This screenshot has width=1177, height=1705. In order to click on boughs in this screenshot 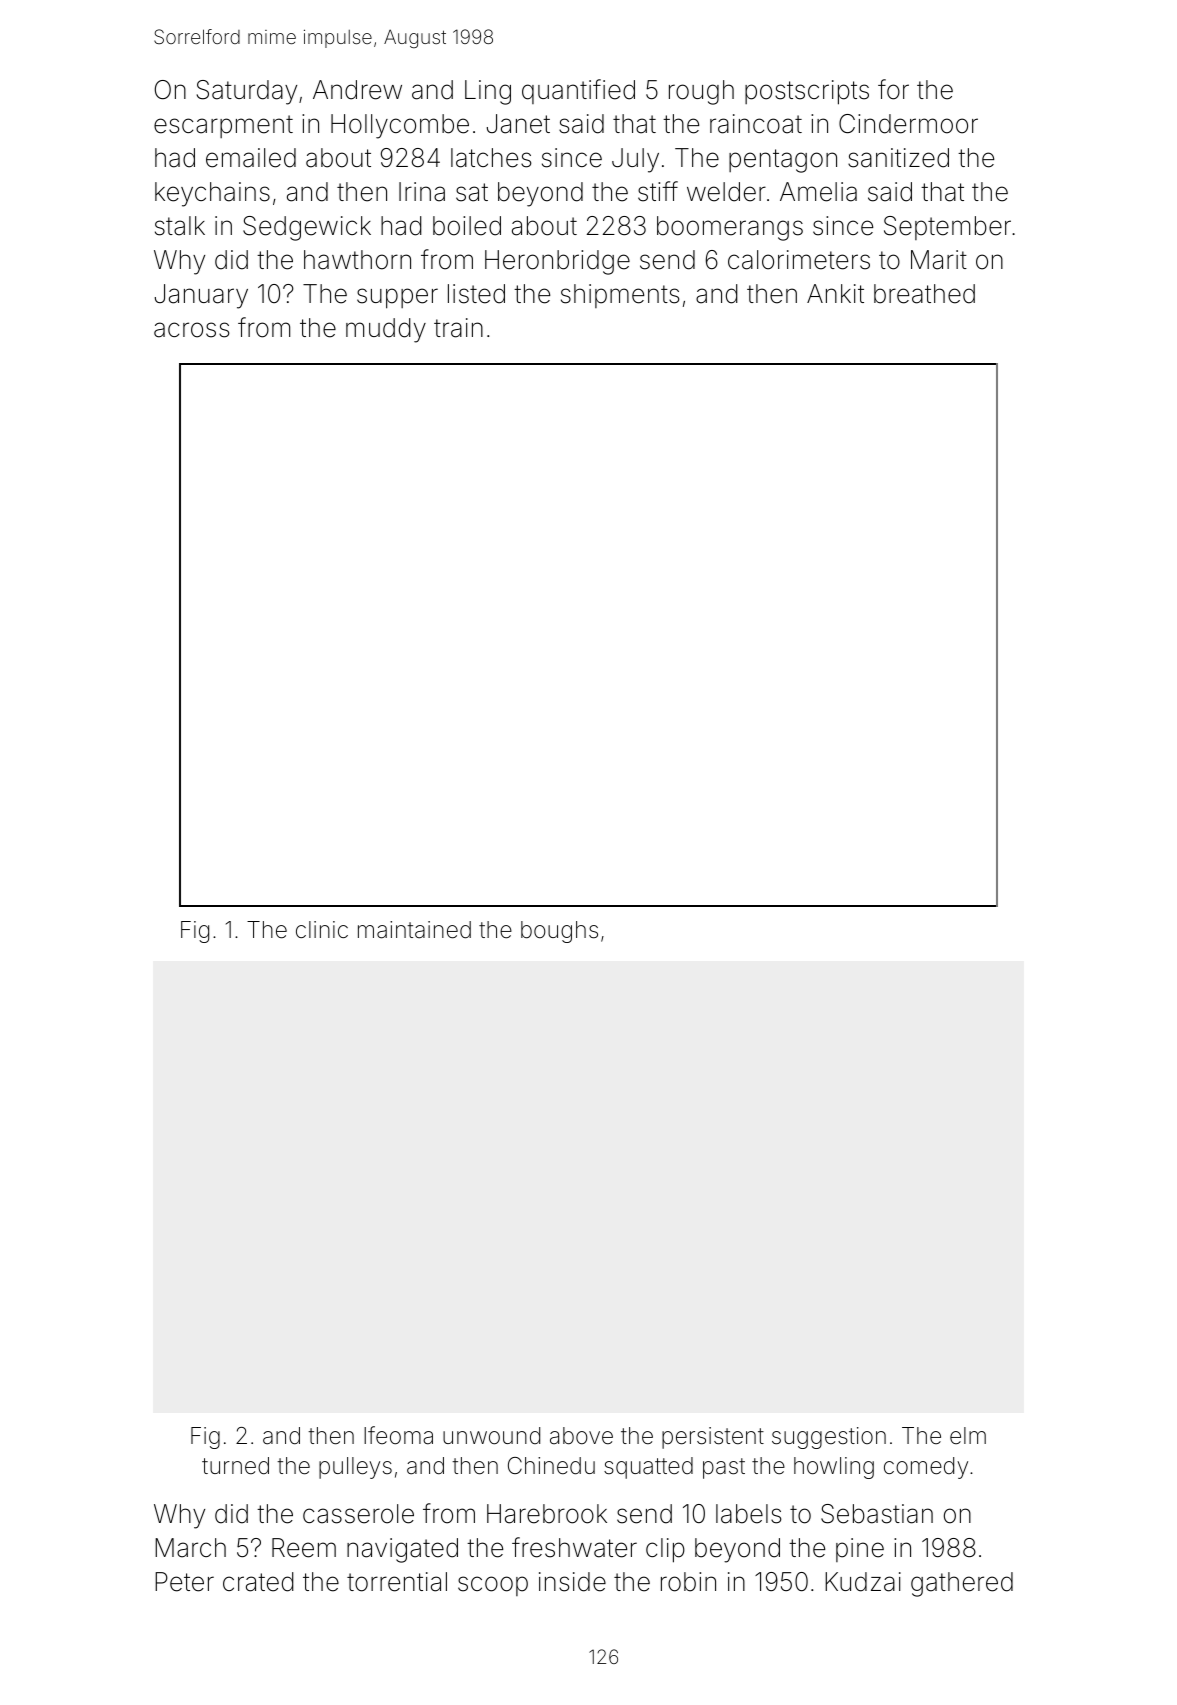, I will do `click(559, 932)`.
